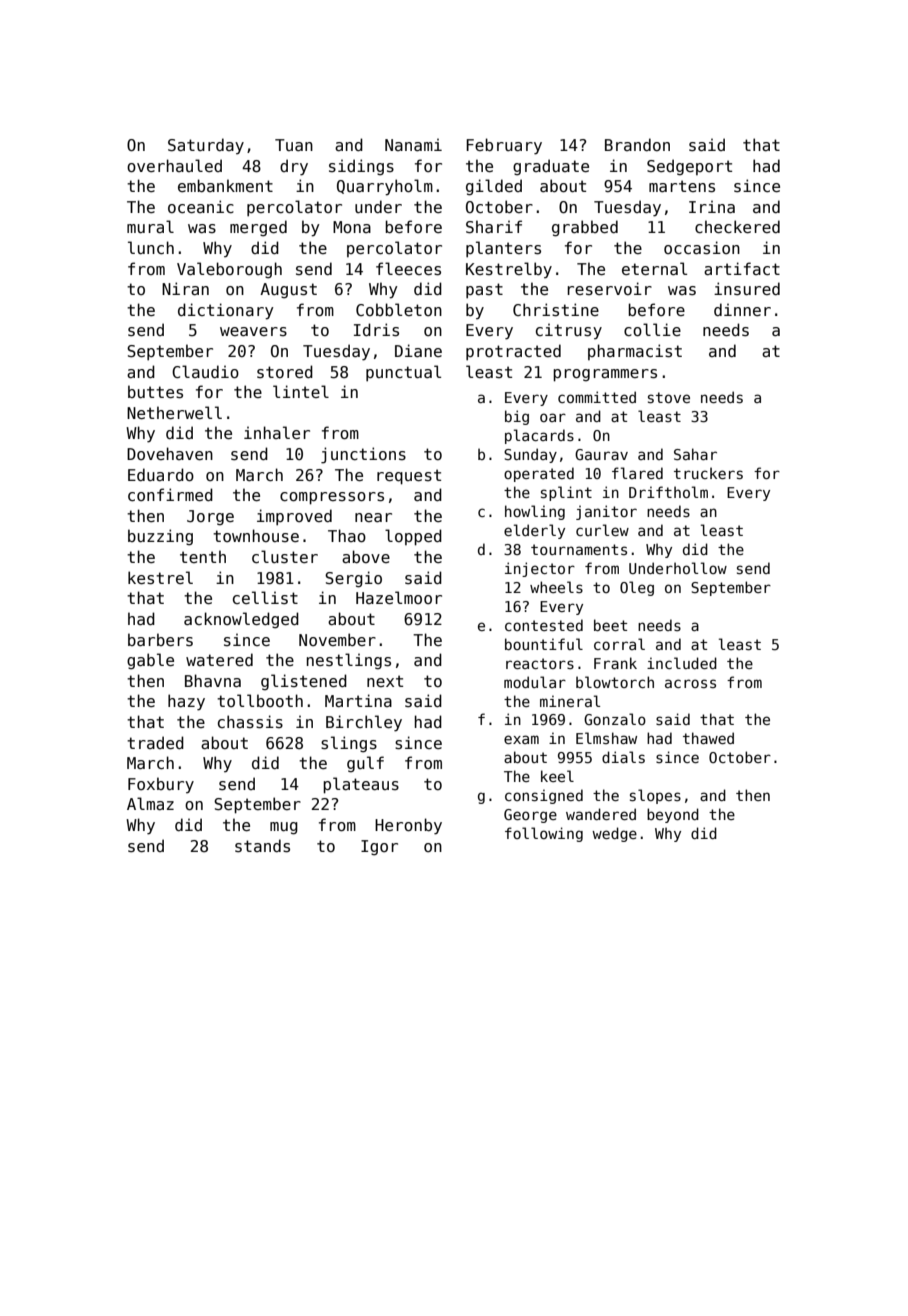  What do you see at coordinates (349, 661) in the page?
I see `nestlings` at bounding box center [349, 661].
